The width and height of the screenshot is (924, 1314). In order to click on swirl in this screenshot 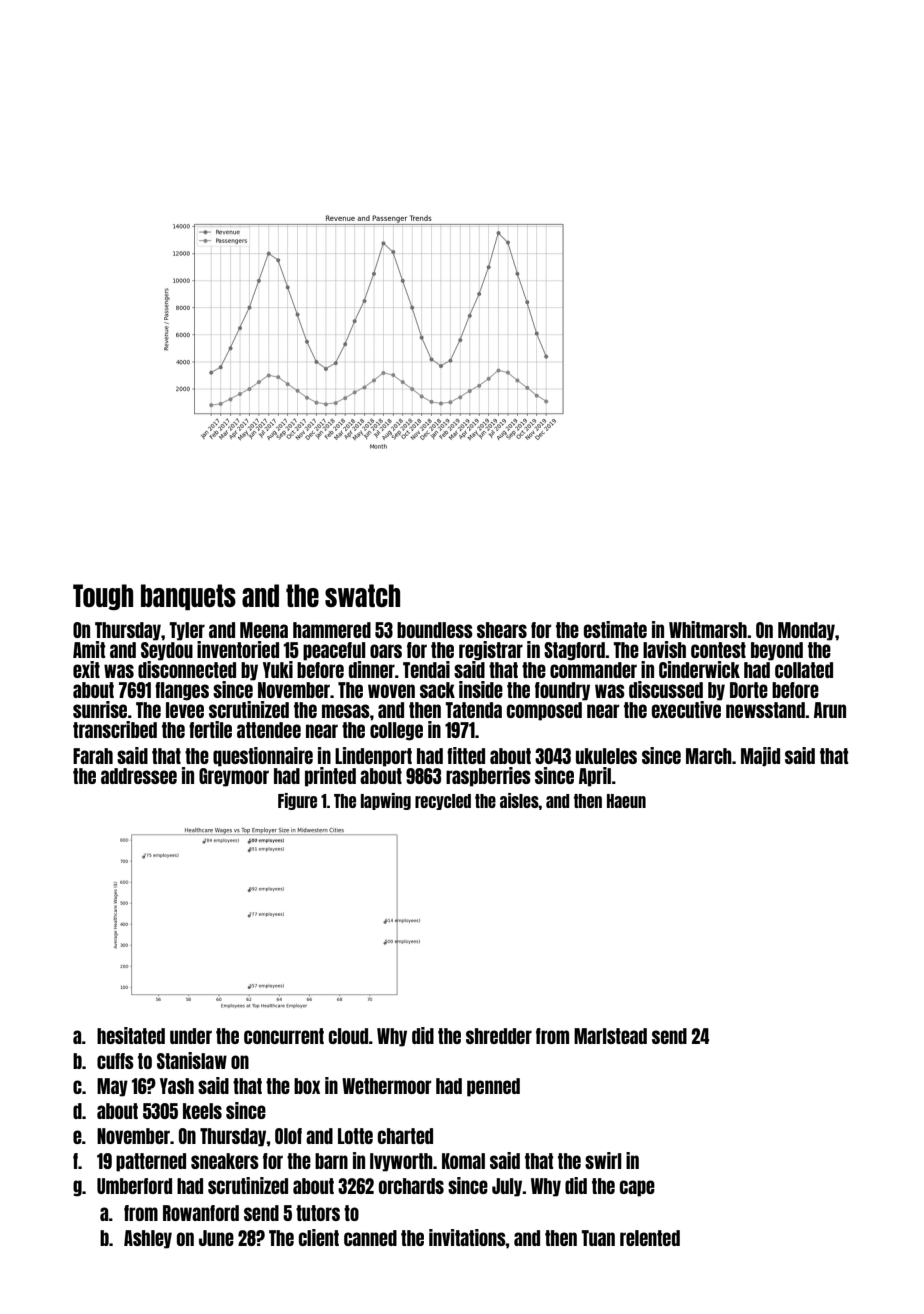, I will do `click(603, 1160)`.
